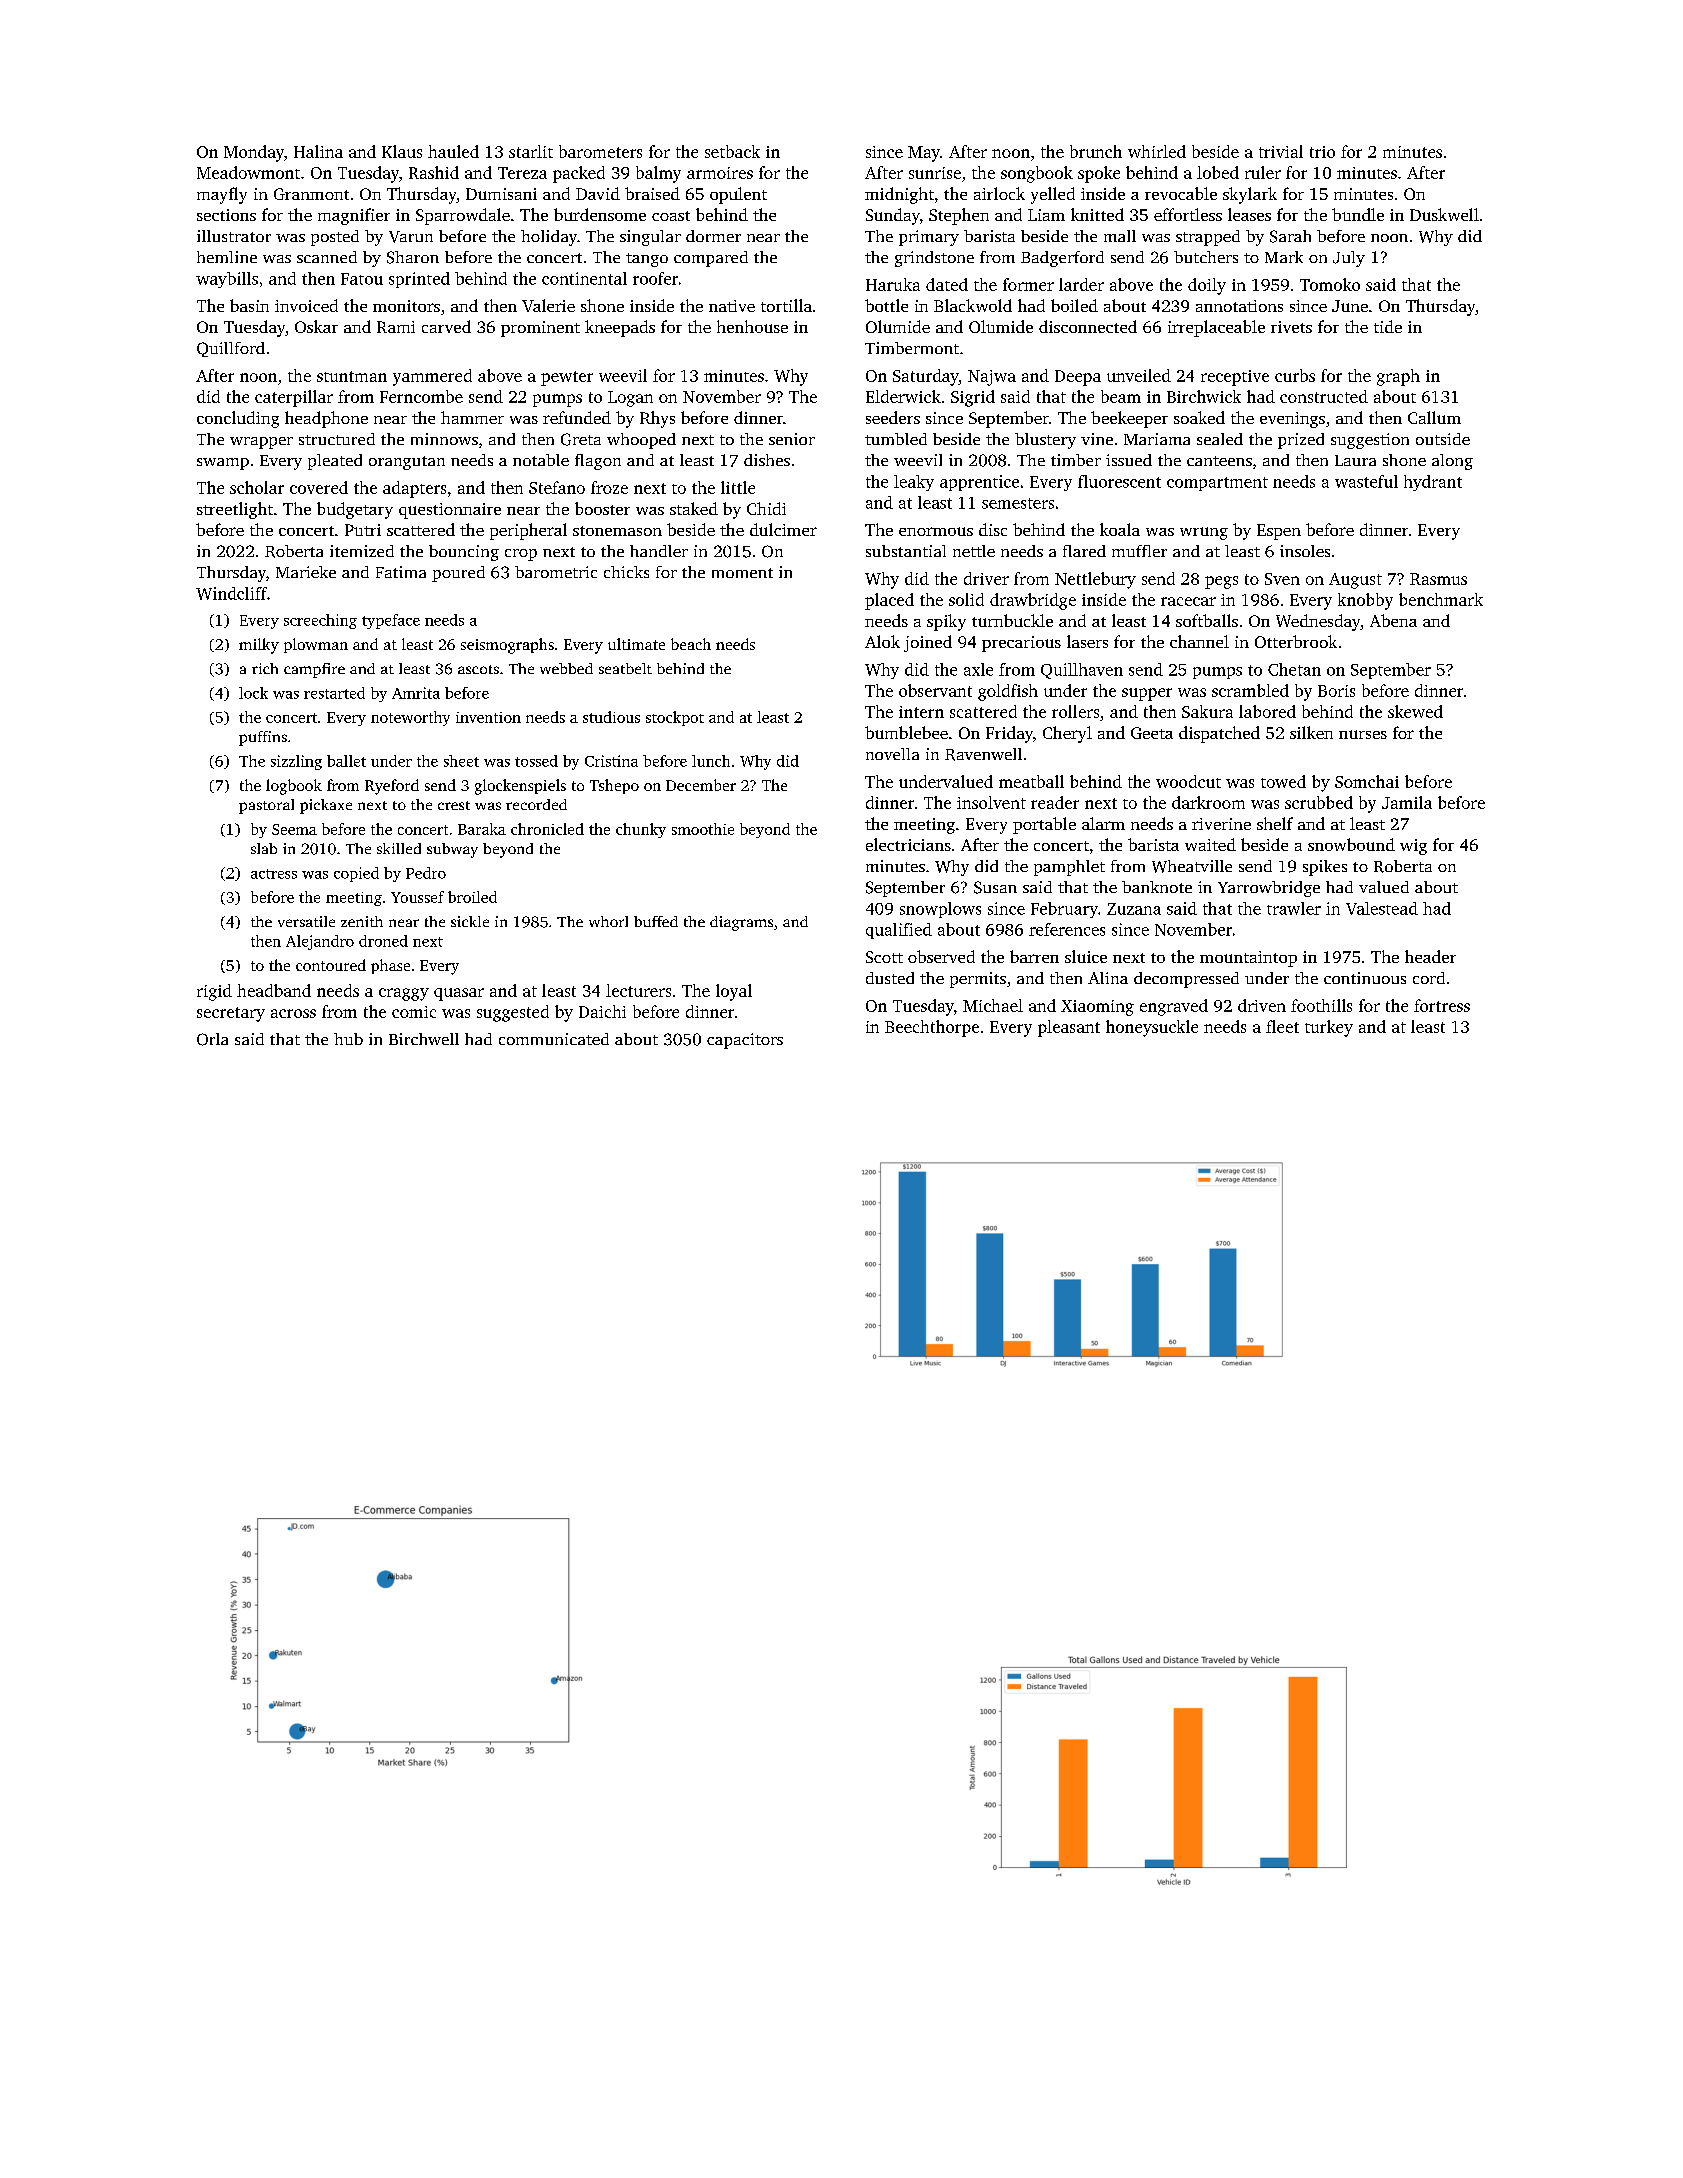  I want to click on illustrator, so click(234, 236).
